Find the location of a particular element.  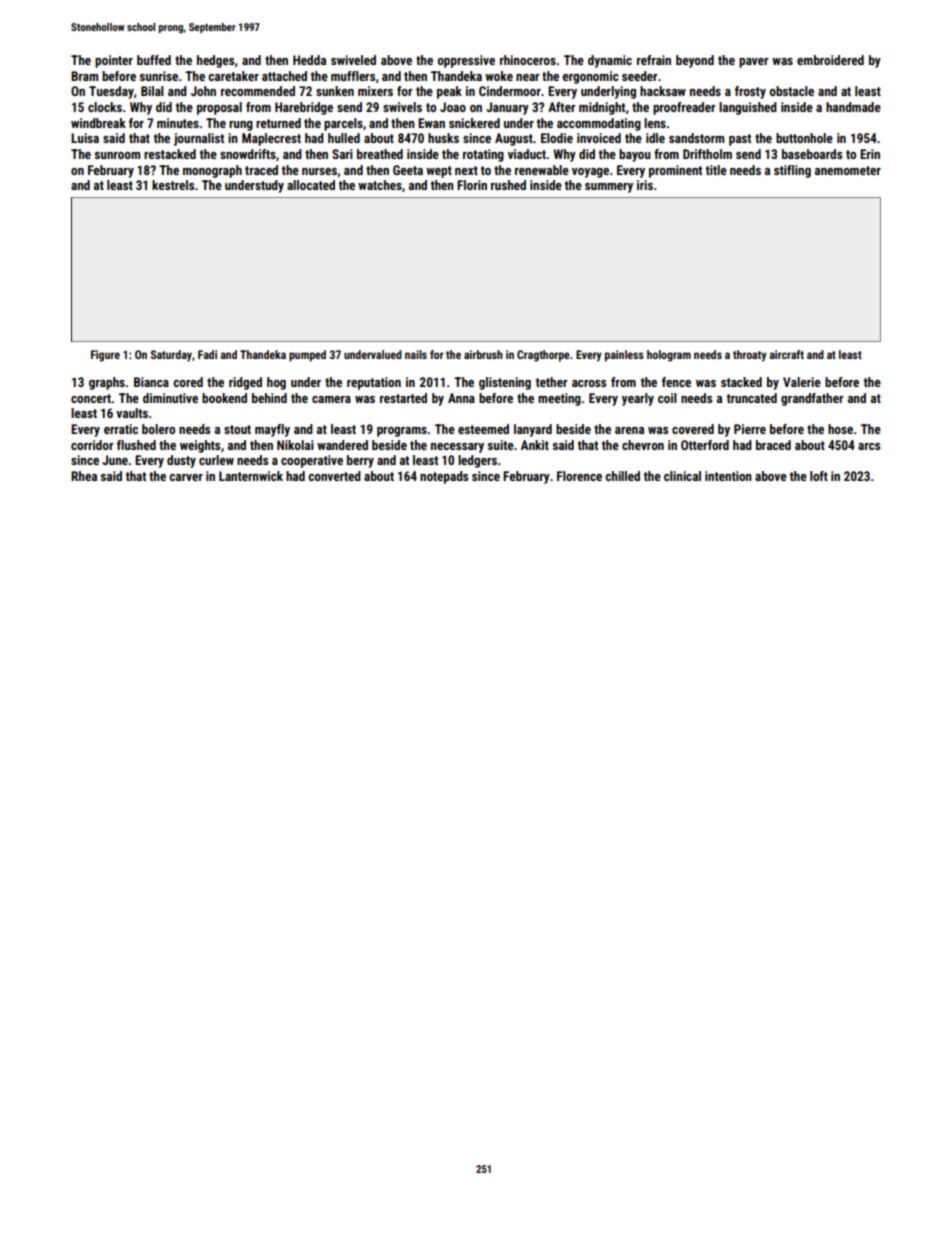

Fadi is located at coordinates (207, 354).
